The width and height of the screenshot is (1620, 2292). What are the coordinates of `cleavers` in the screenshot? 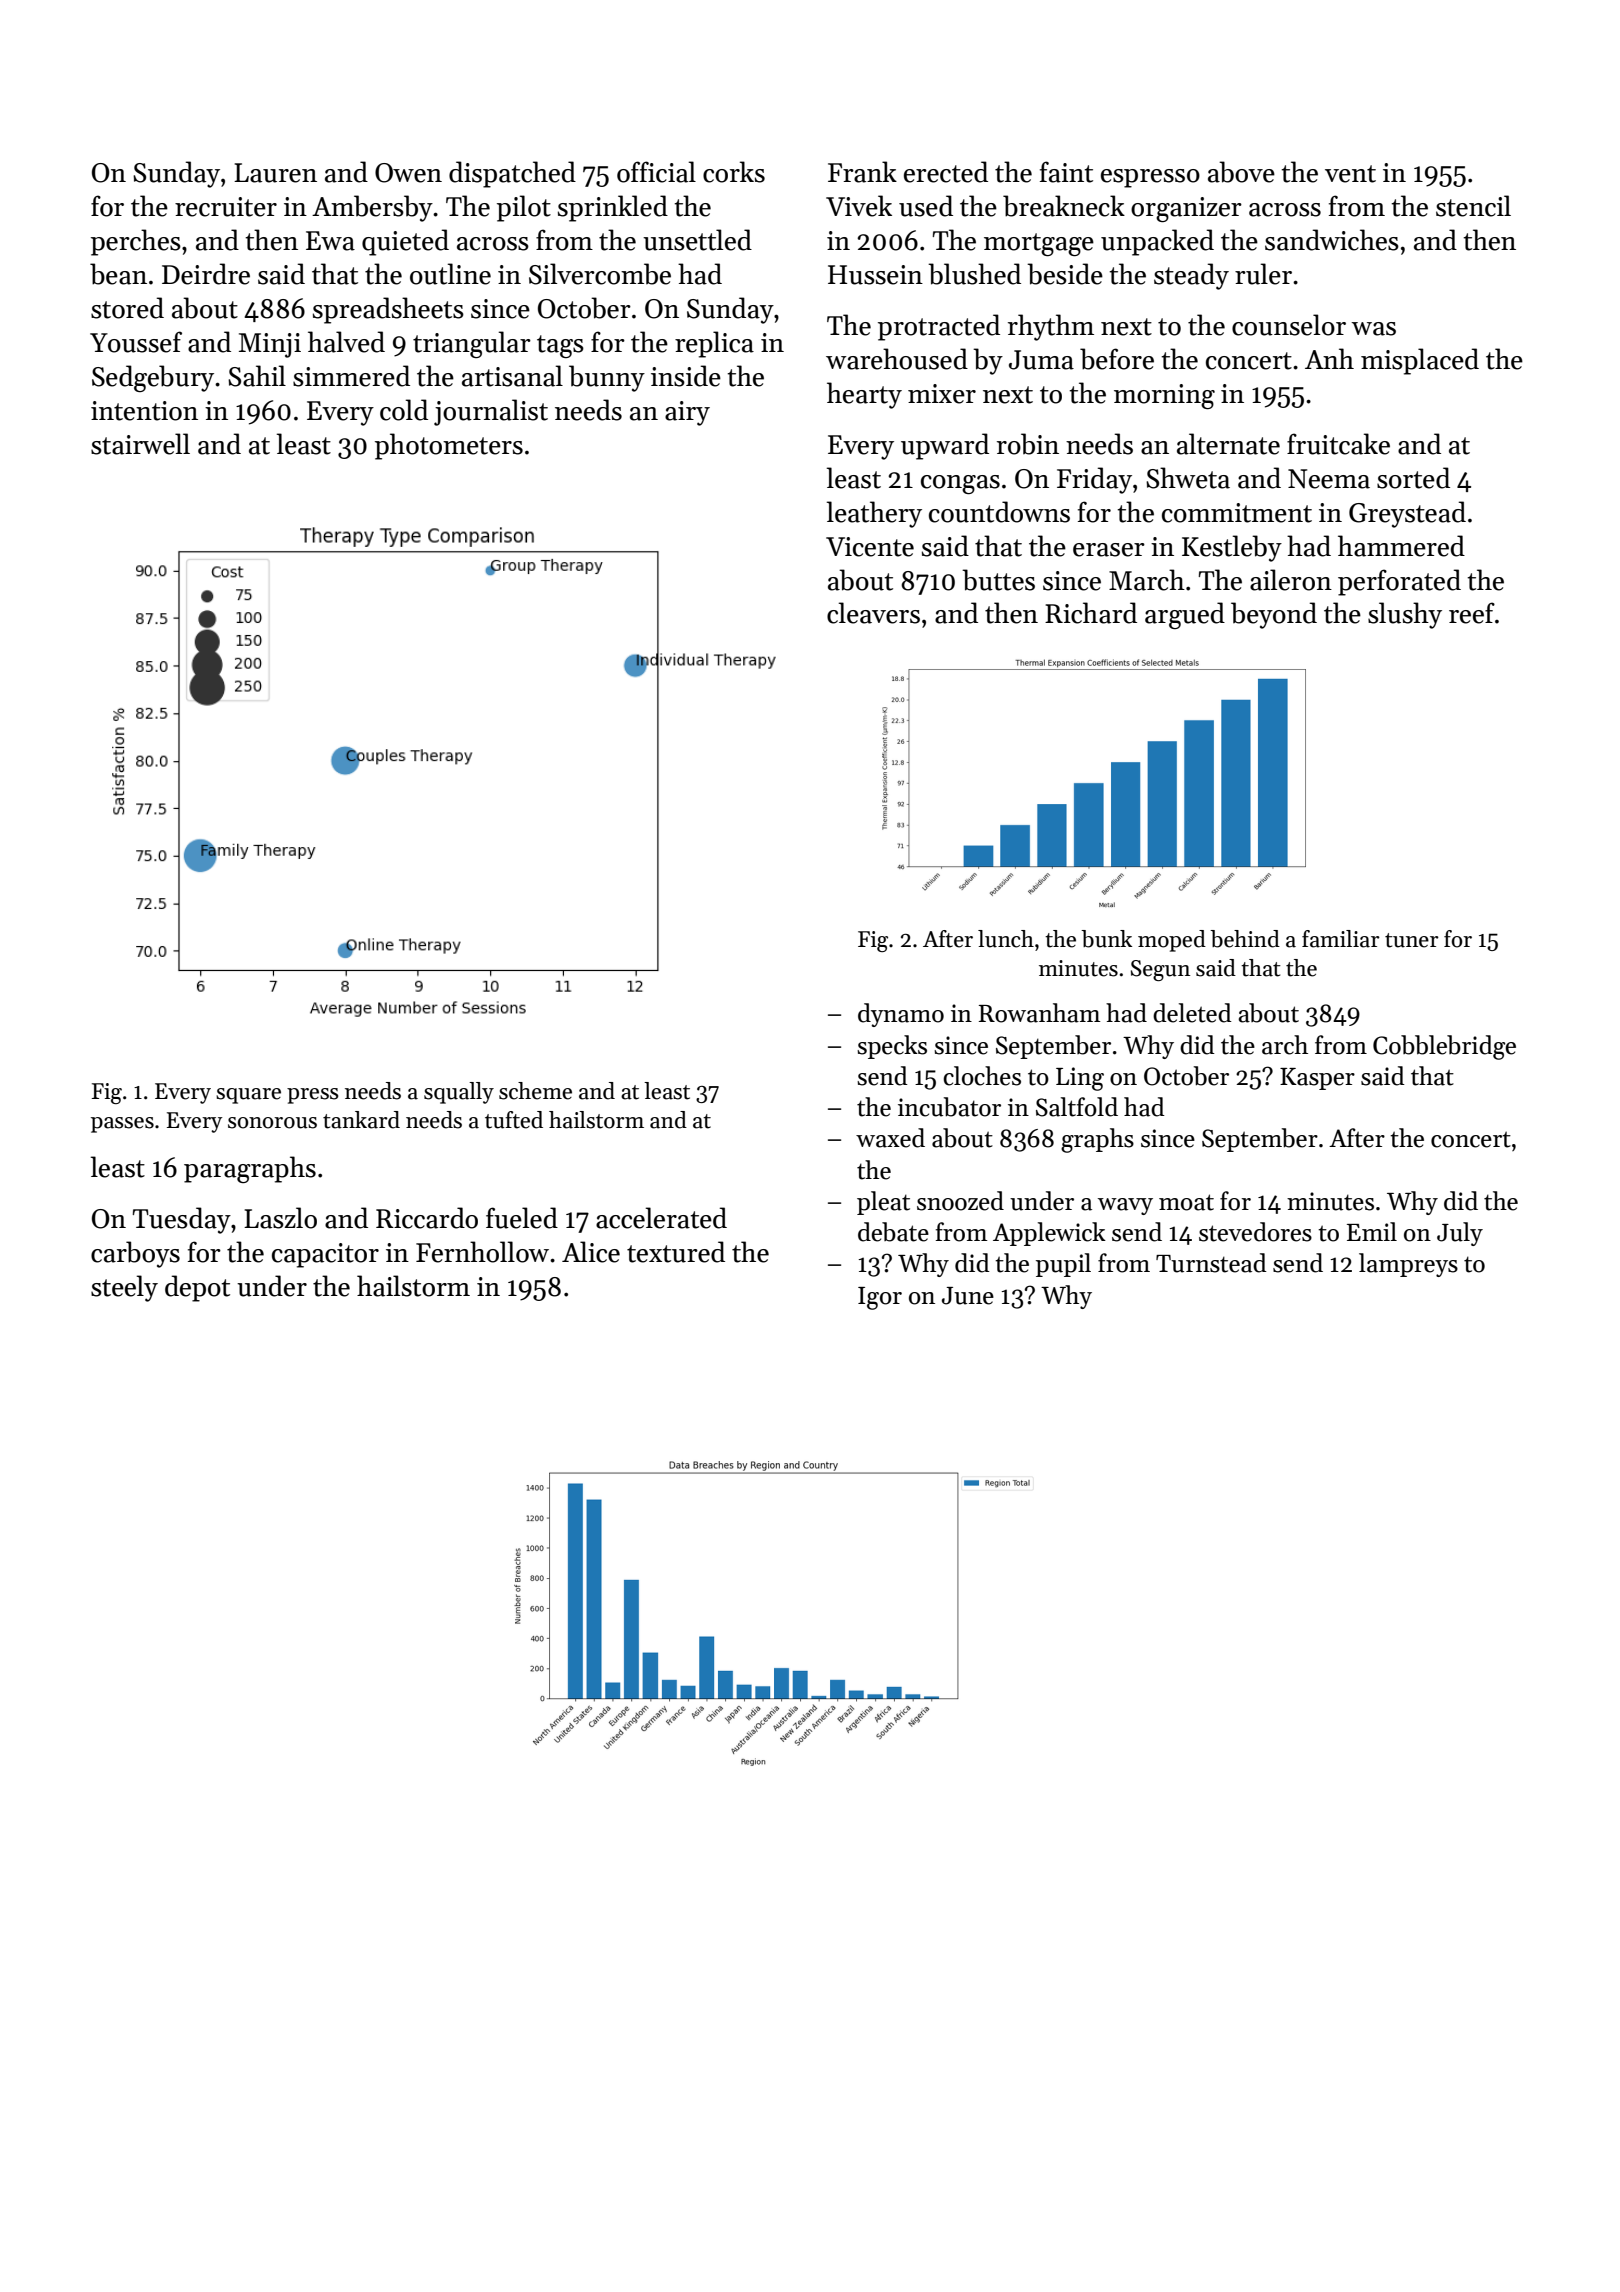 It's located at (873, 613).
